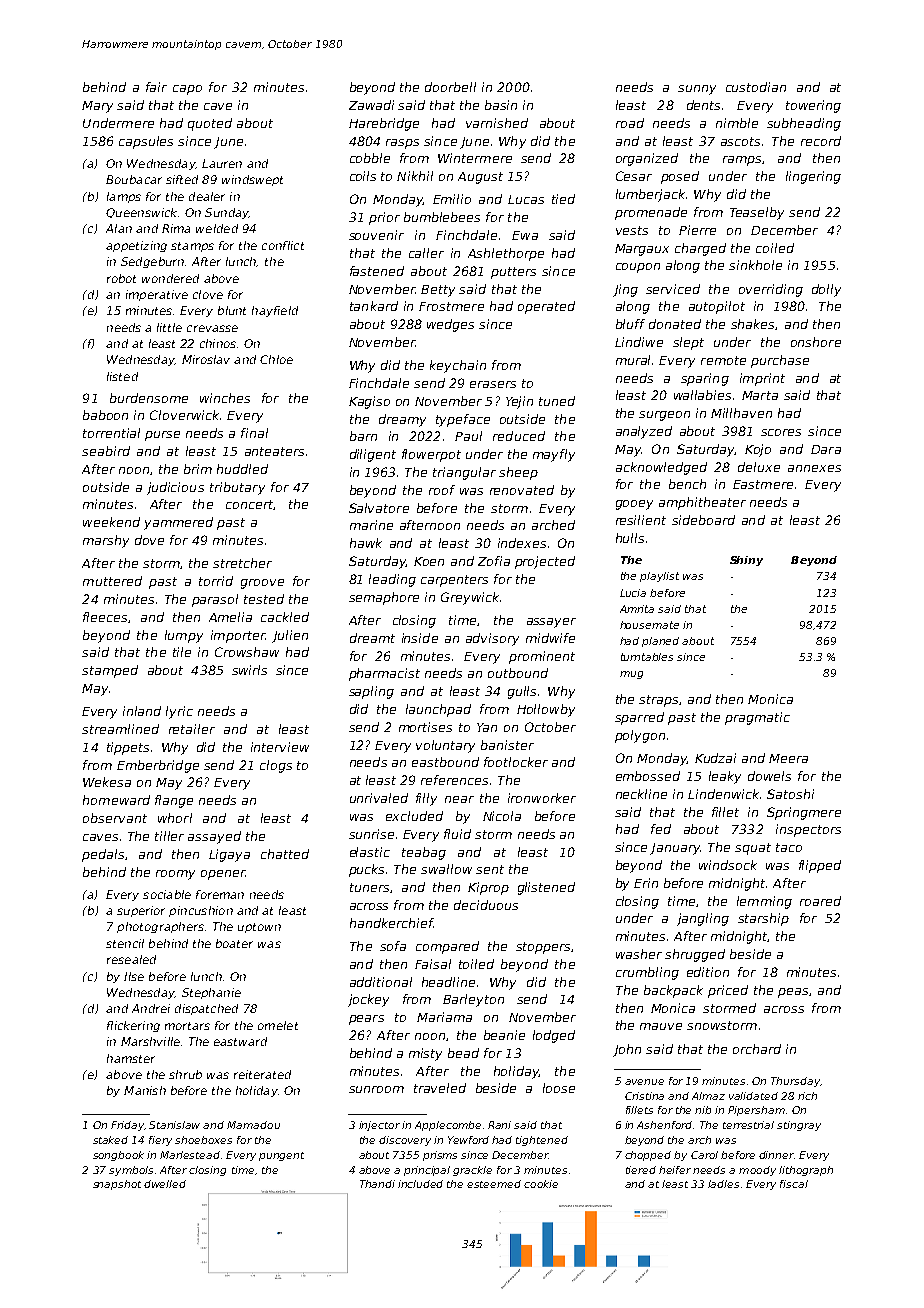 The height and width of the image is (1308, 924). What do you see at coordinates (450, 87) in the image?
I see `doorbell` at bounding box center [450, 87].
